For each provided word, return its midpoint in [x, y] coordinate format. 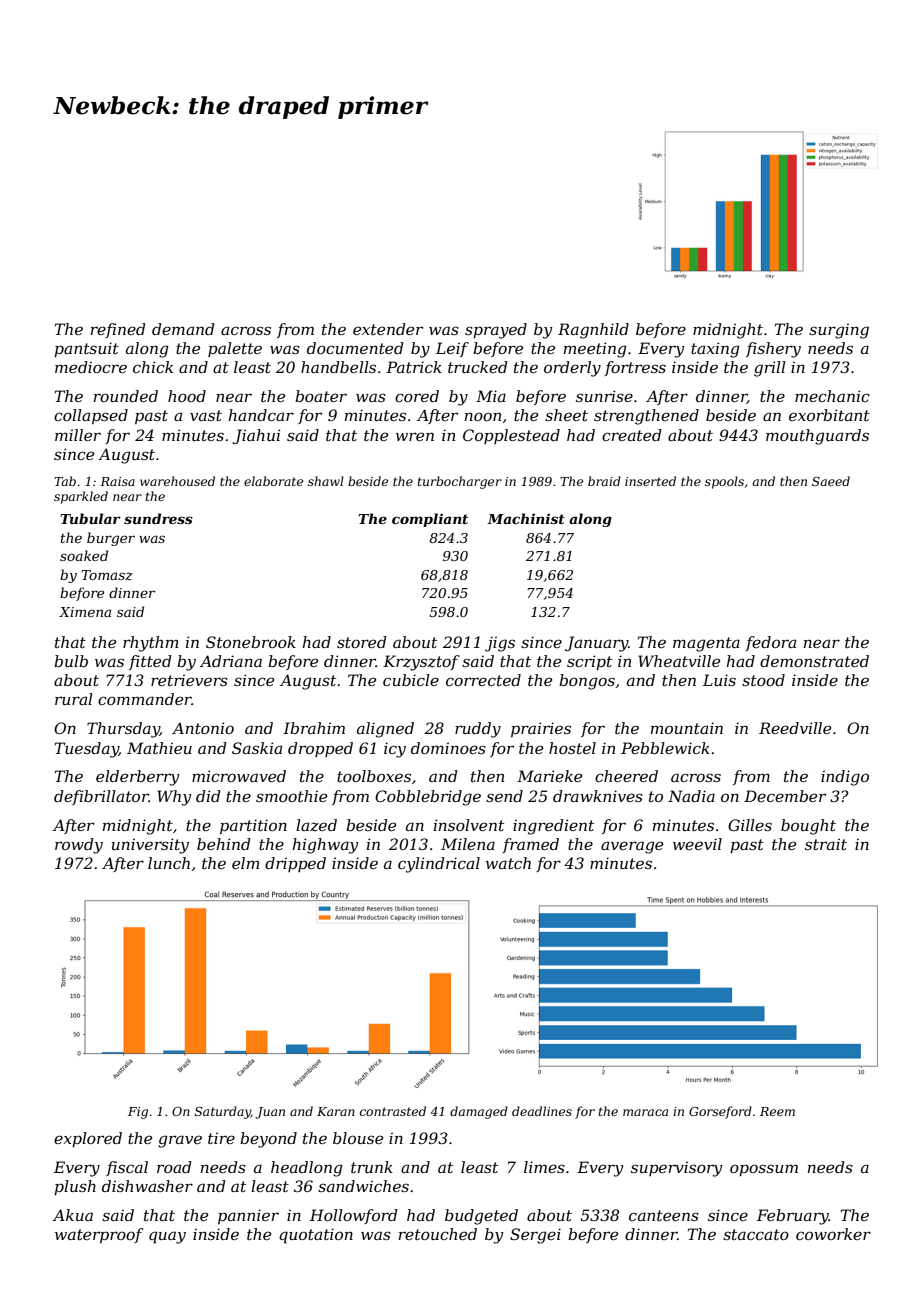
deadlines [542, 1111]
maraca [645, 1112]
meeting [595, 350]
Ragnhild [593, 331]
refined [118, 330]
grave [180, 1141]
